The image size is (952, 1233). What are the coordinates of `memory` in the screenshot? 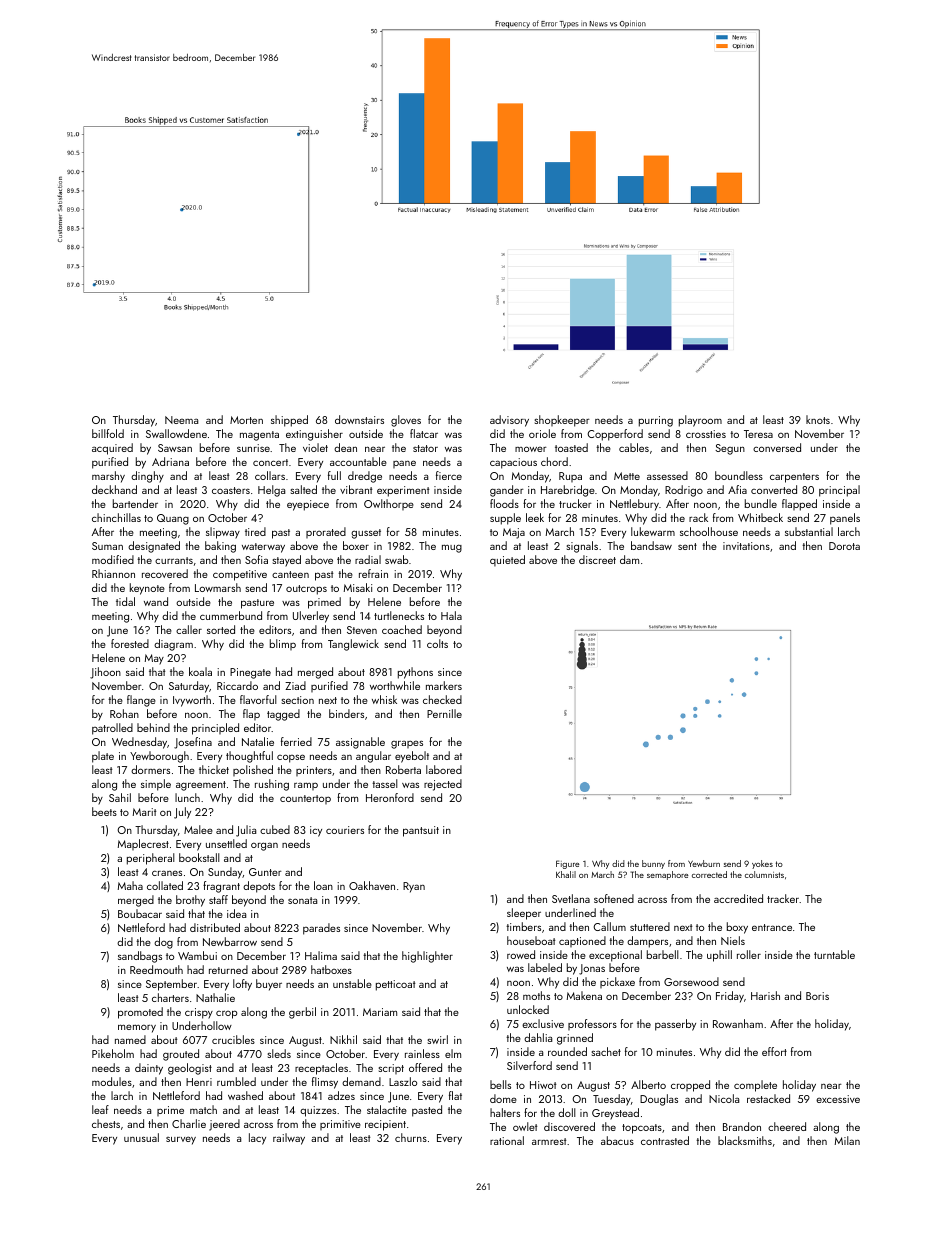 It's located at (137, 1028).
